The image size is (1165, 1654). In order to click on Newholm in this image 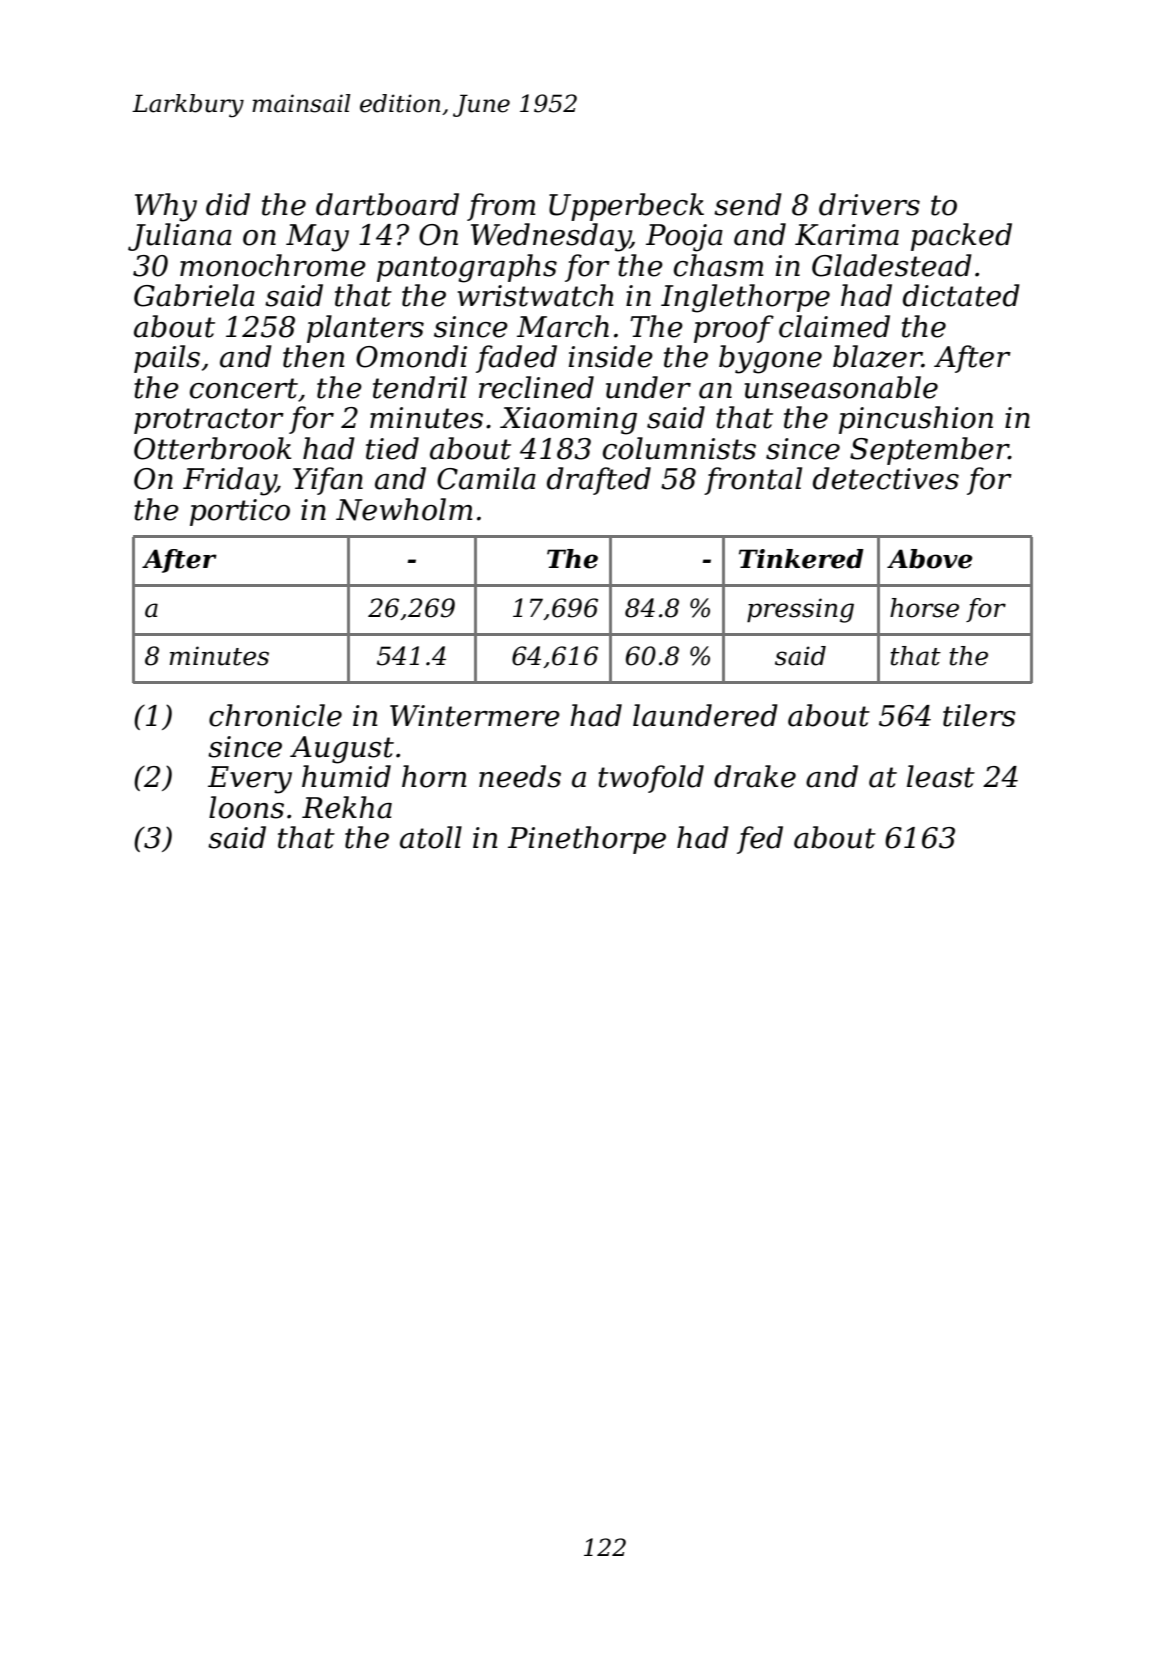, I will do `click(404, 509)`.
